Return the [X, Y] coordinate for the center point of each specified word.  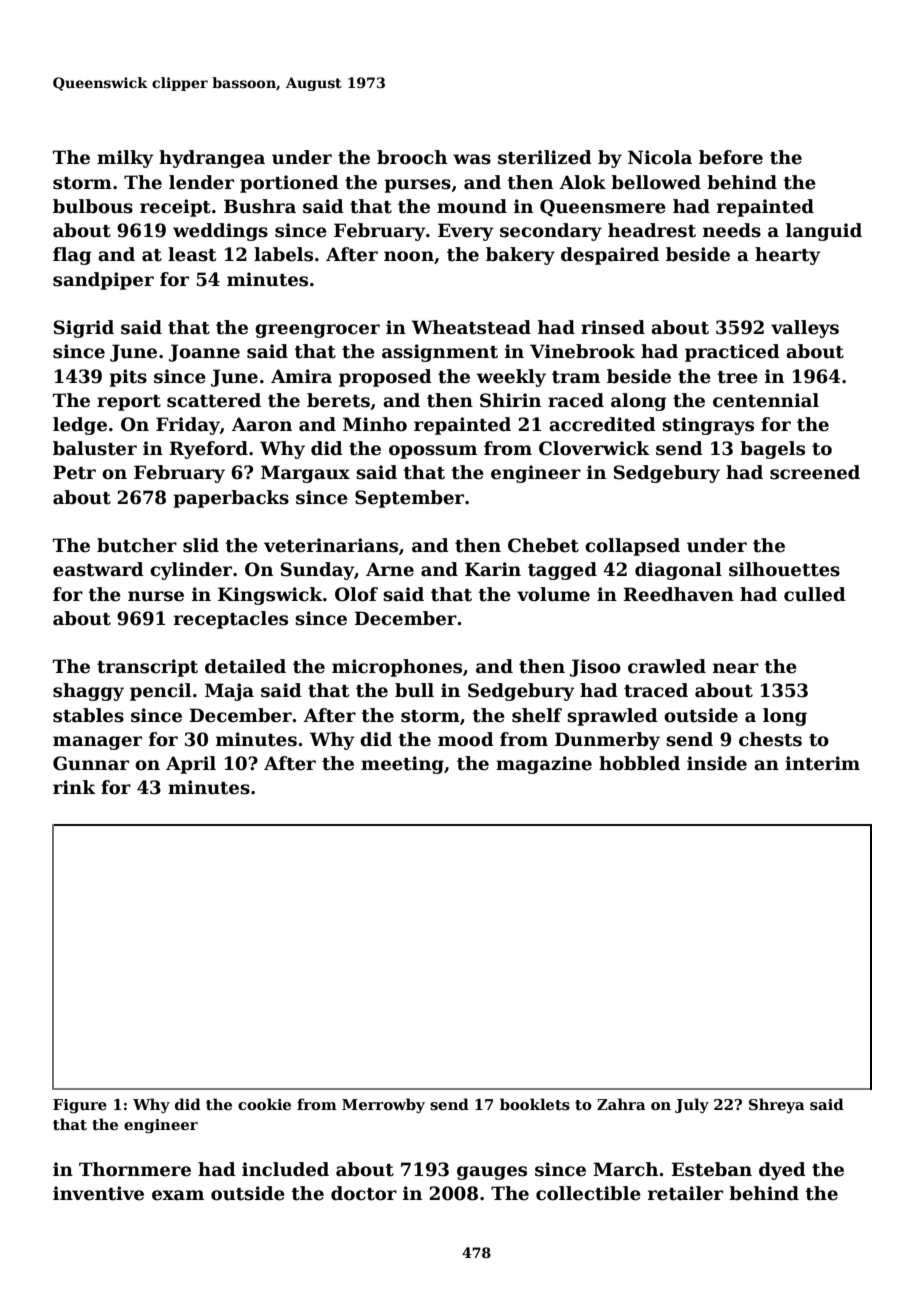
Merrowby [383, 1105]
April [191, 765]
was [472, 159]
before [731, 157]
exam [178, 1195]
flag [72, 256]
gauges [492, 1173]
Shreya [777, 1105]
